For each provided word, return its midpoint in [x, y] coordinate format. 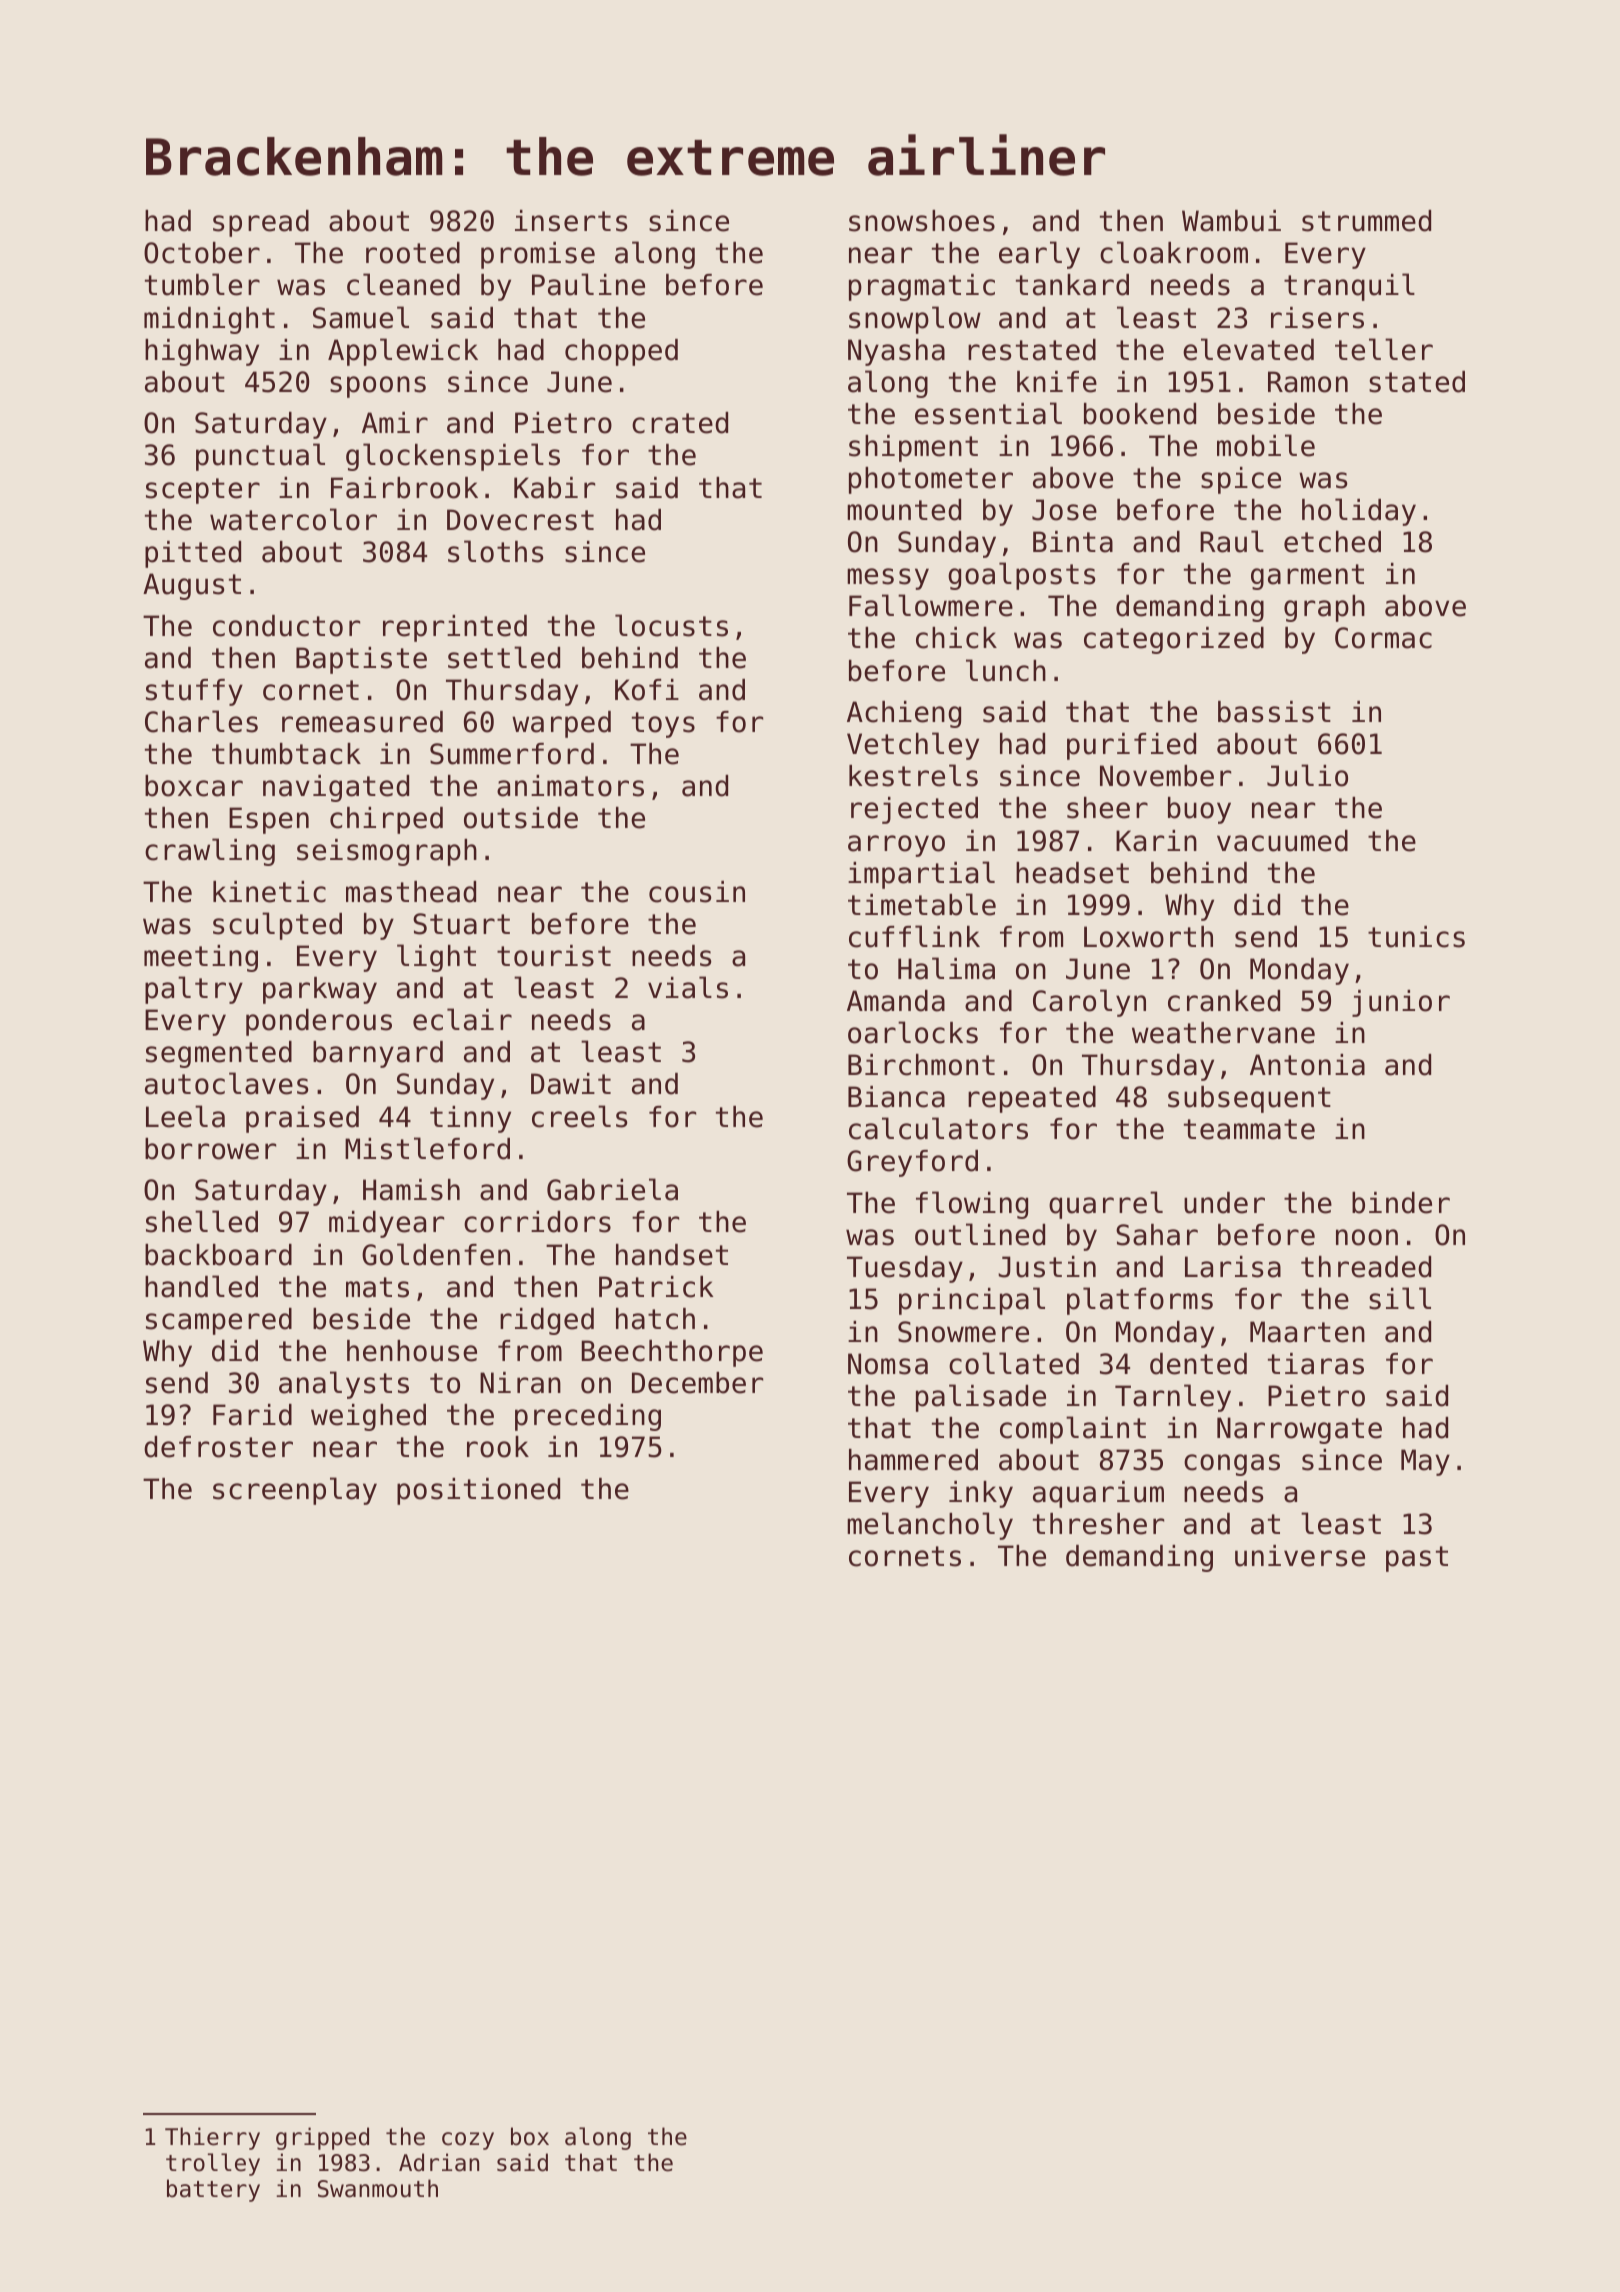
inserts [571, 221]
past [1417, 1559]
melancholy [930, 1526]
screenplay [295, 1491]
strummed [1366, 221]
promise [538, 255]
